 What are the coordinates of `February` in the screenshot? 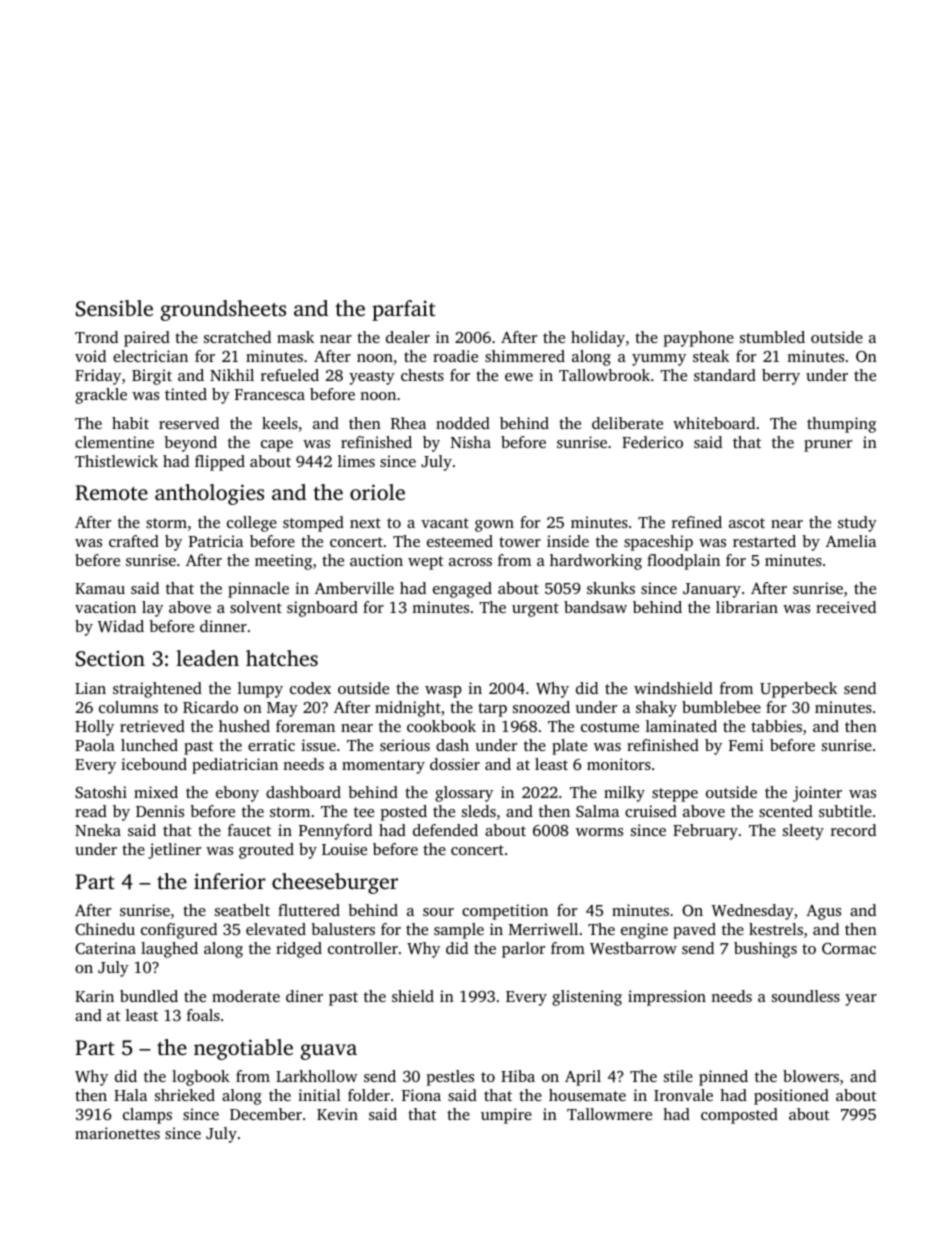 It's located at (705, 832).
